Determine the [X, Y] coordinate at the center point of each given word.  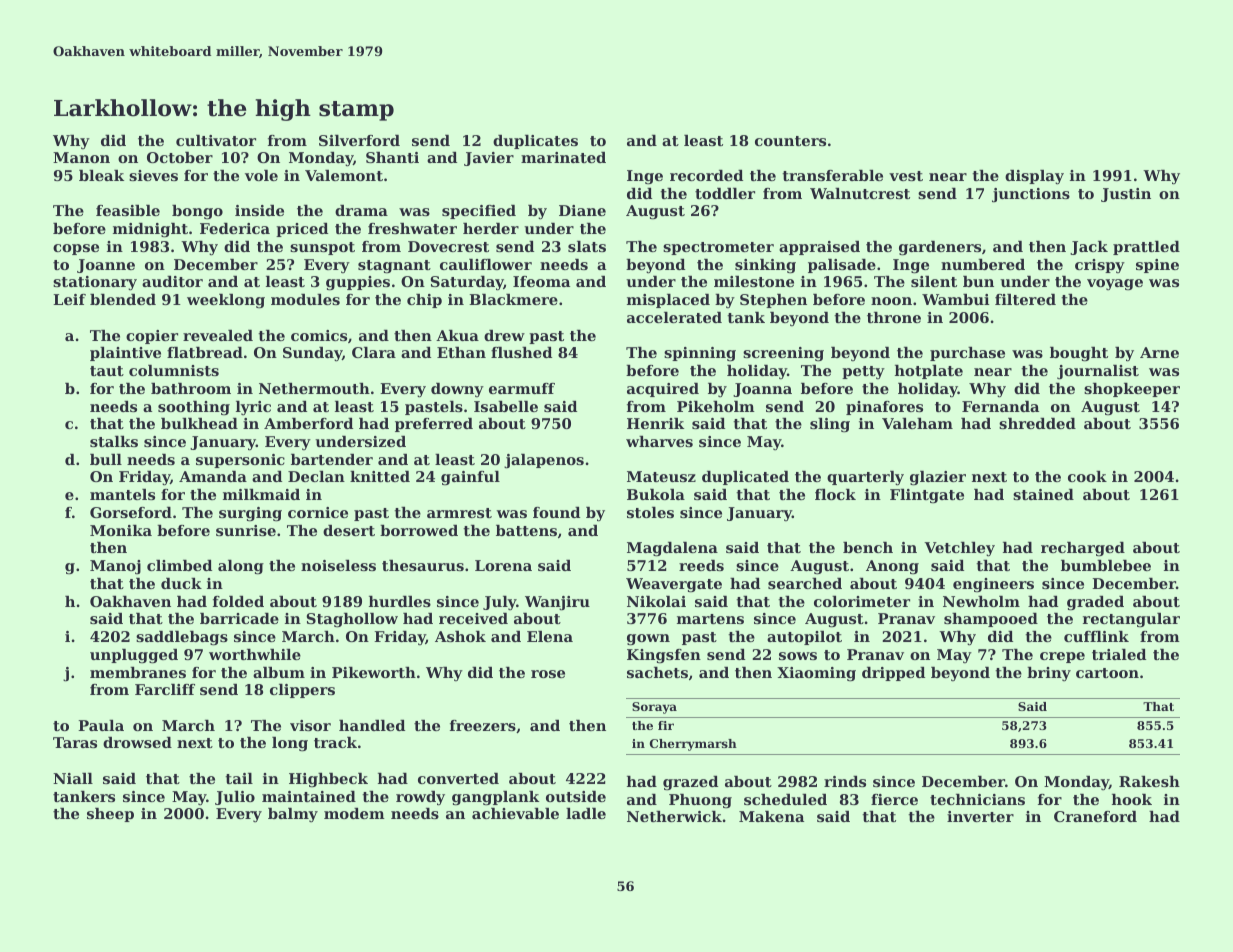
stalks [114, 441]
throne [894, 317]
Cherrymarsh [693, 745]
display [1034, 177]
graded [1095, 603]
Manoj [115, 567]
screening [783, 354]
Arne [1159, 352]
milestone [754, 281]
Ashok [460, 636]
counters [790, 141]
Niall [73, 778]
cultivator [216, 140]
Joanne [106, 266]
